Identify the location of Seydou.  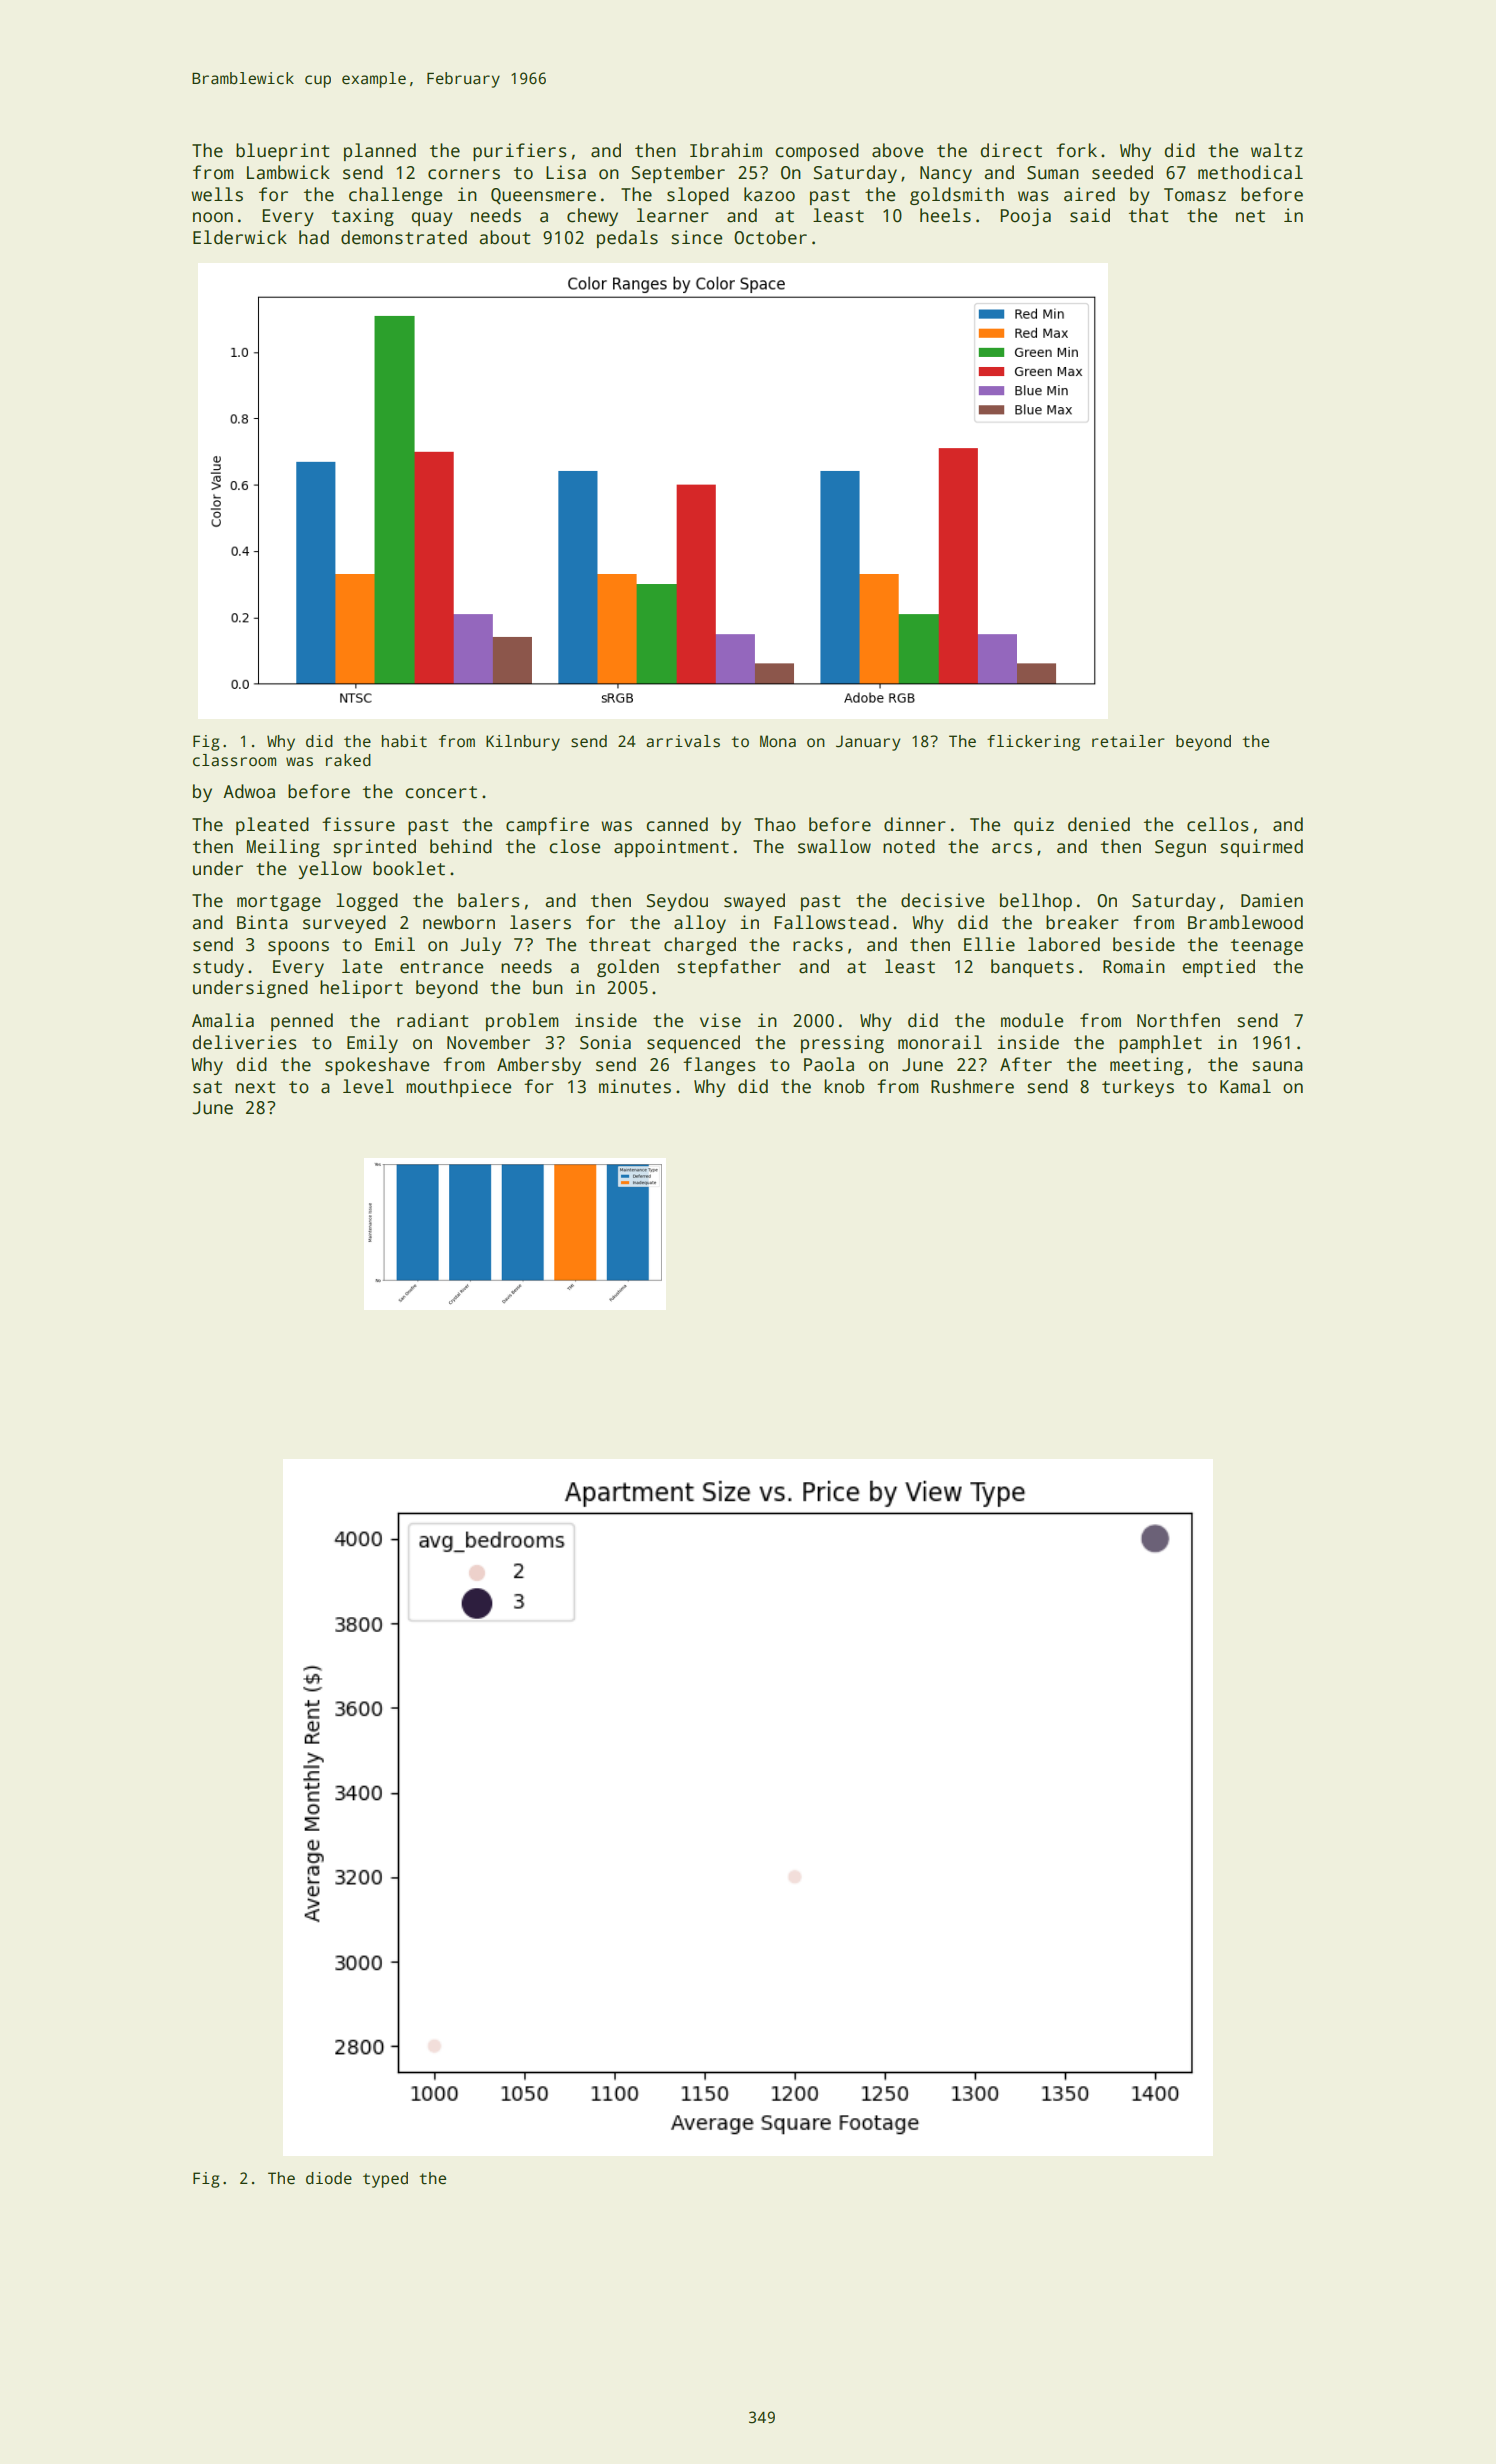
(677, 902).
